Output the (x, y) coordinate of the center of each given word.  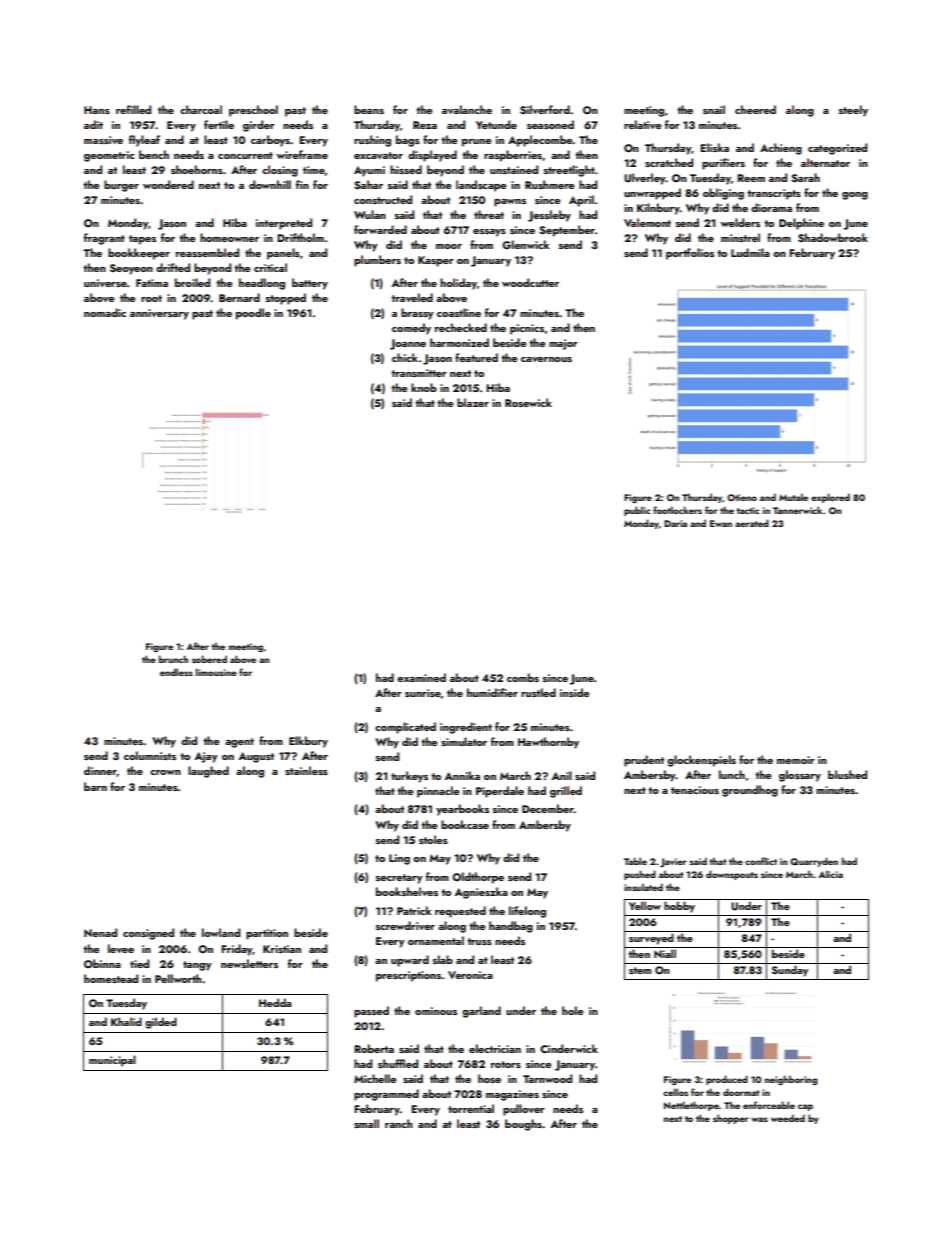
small (366, 1123)
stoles (433, 839)
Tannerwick (797, 510)
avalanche (467, 109)
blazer (473, 402)
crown (165, 772)
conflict (761, 861)
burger (121, 186)
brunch (173, 659)
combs (523, 677)
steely (853, 111)
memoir (796, 760)
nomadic (105, 312)
